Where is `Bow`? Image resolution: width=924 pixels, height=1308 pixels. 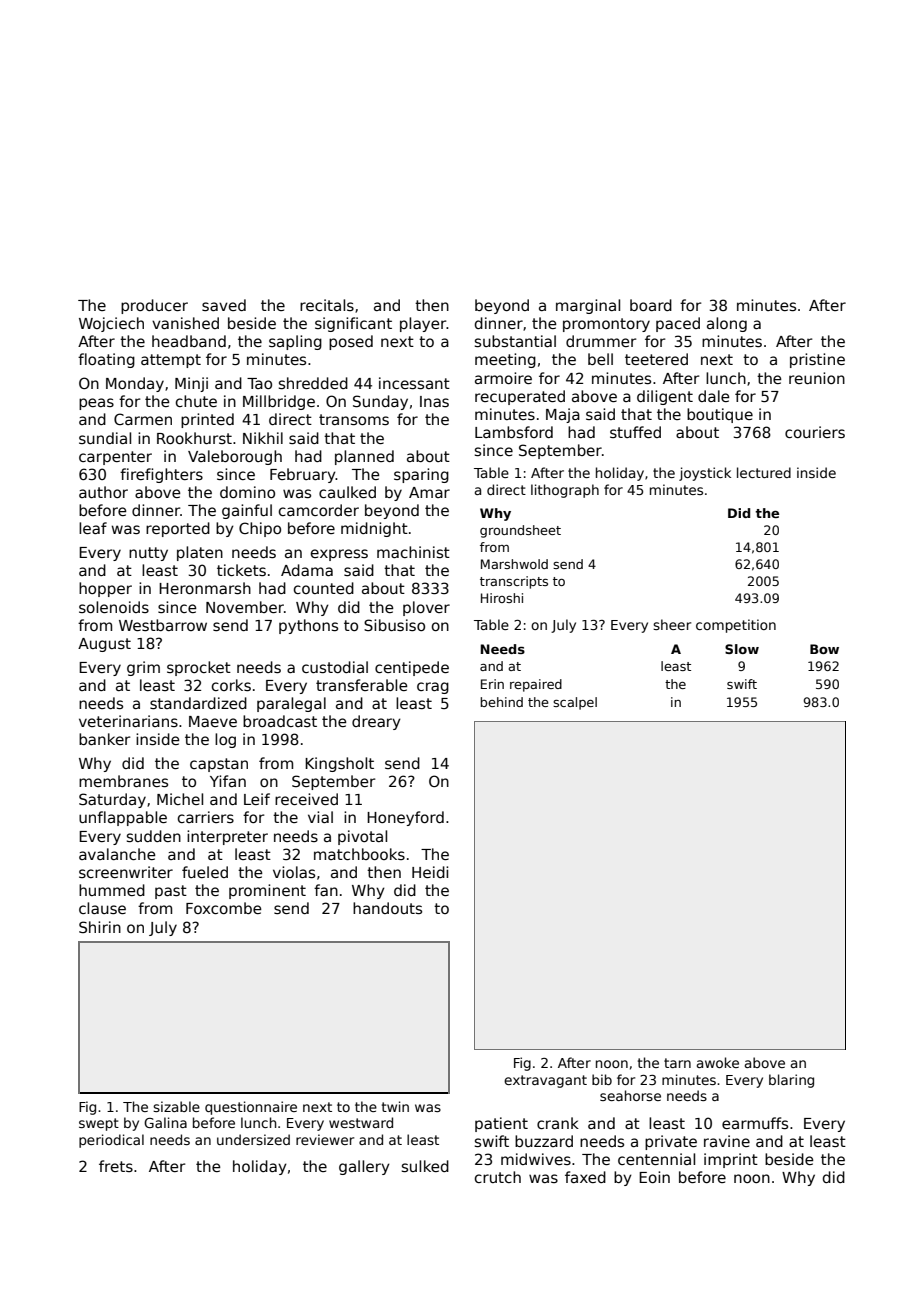 Bow is located at coordinates (824, 649).
